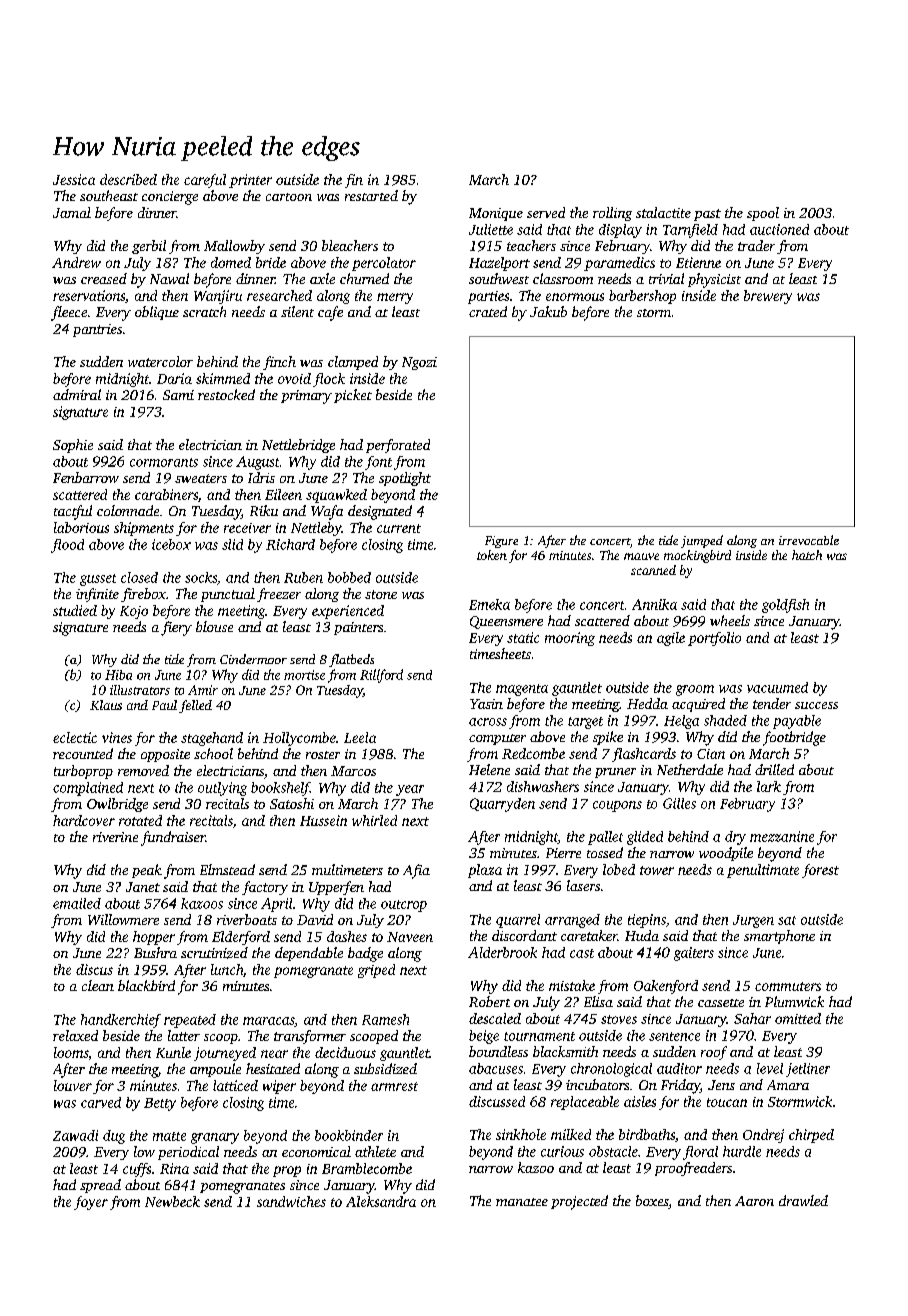 This image has width=908, height=1316. What do you see at coordinates (381, 1201) in the image?
I see `Aleksandra` at bounding box center [381, 1201].
